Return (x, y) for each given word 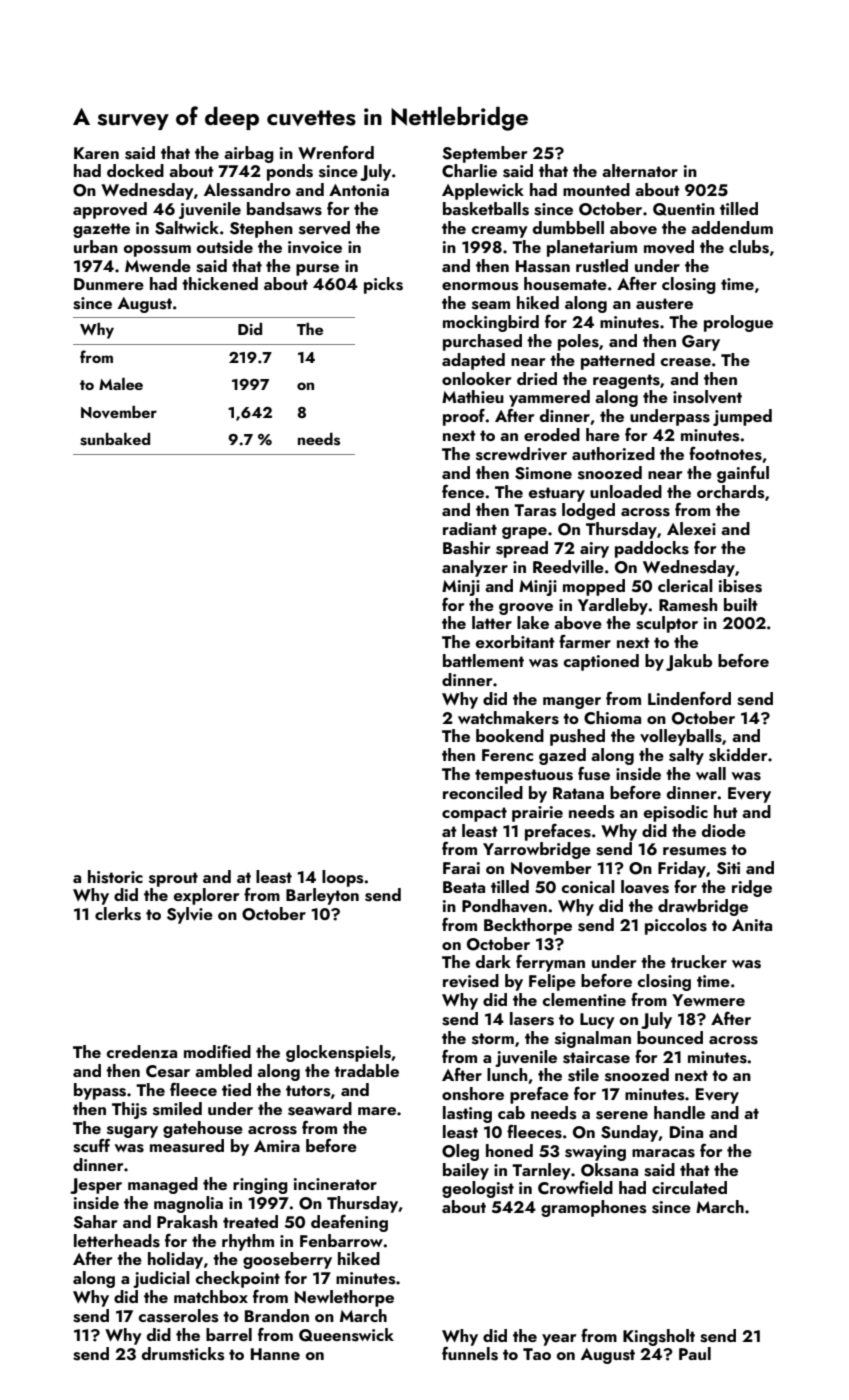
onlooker (476, 378)
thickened (220, 283)
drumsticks (183, 1354)
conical (588, 886)
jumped (742, 417)
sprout (173, 879)
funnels (470, 1354)
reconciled (483, 792)
